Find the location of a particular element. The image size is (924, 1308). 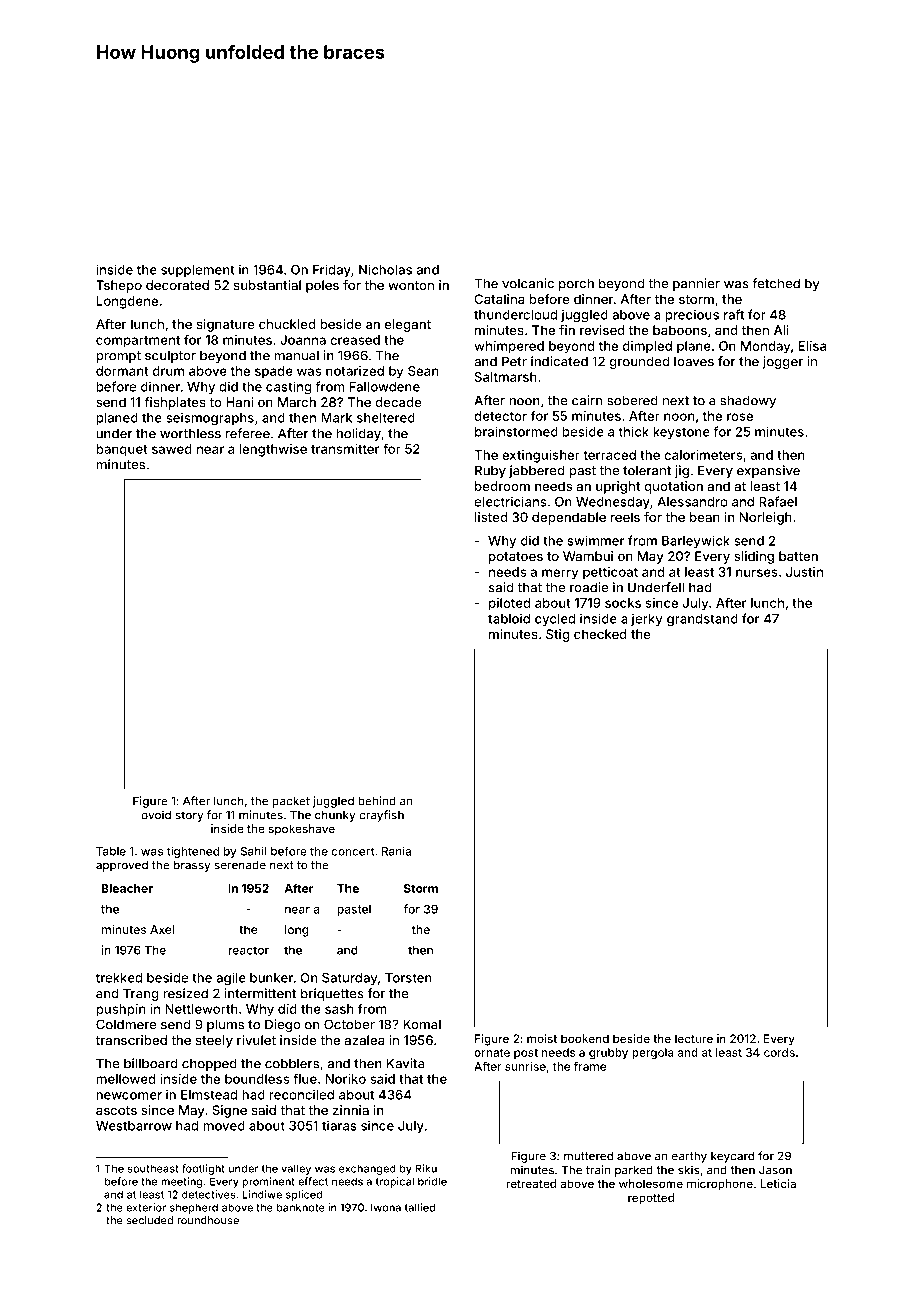

dormant is located at coordinates (122, 371).
